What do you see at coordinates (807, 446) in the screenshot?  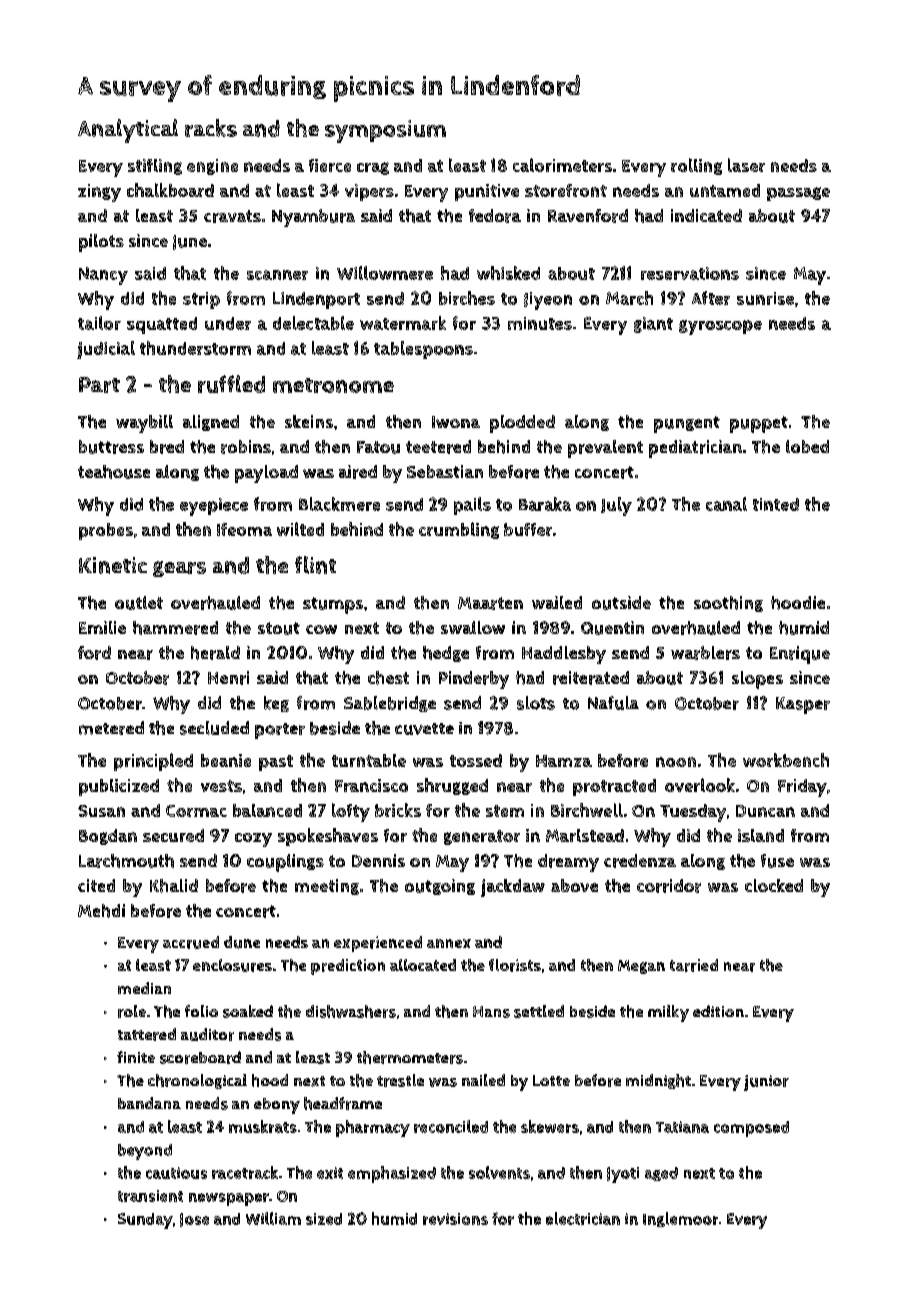 I see `lobed` at bounding box center [807, 446].
